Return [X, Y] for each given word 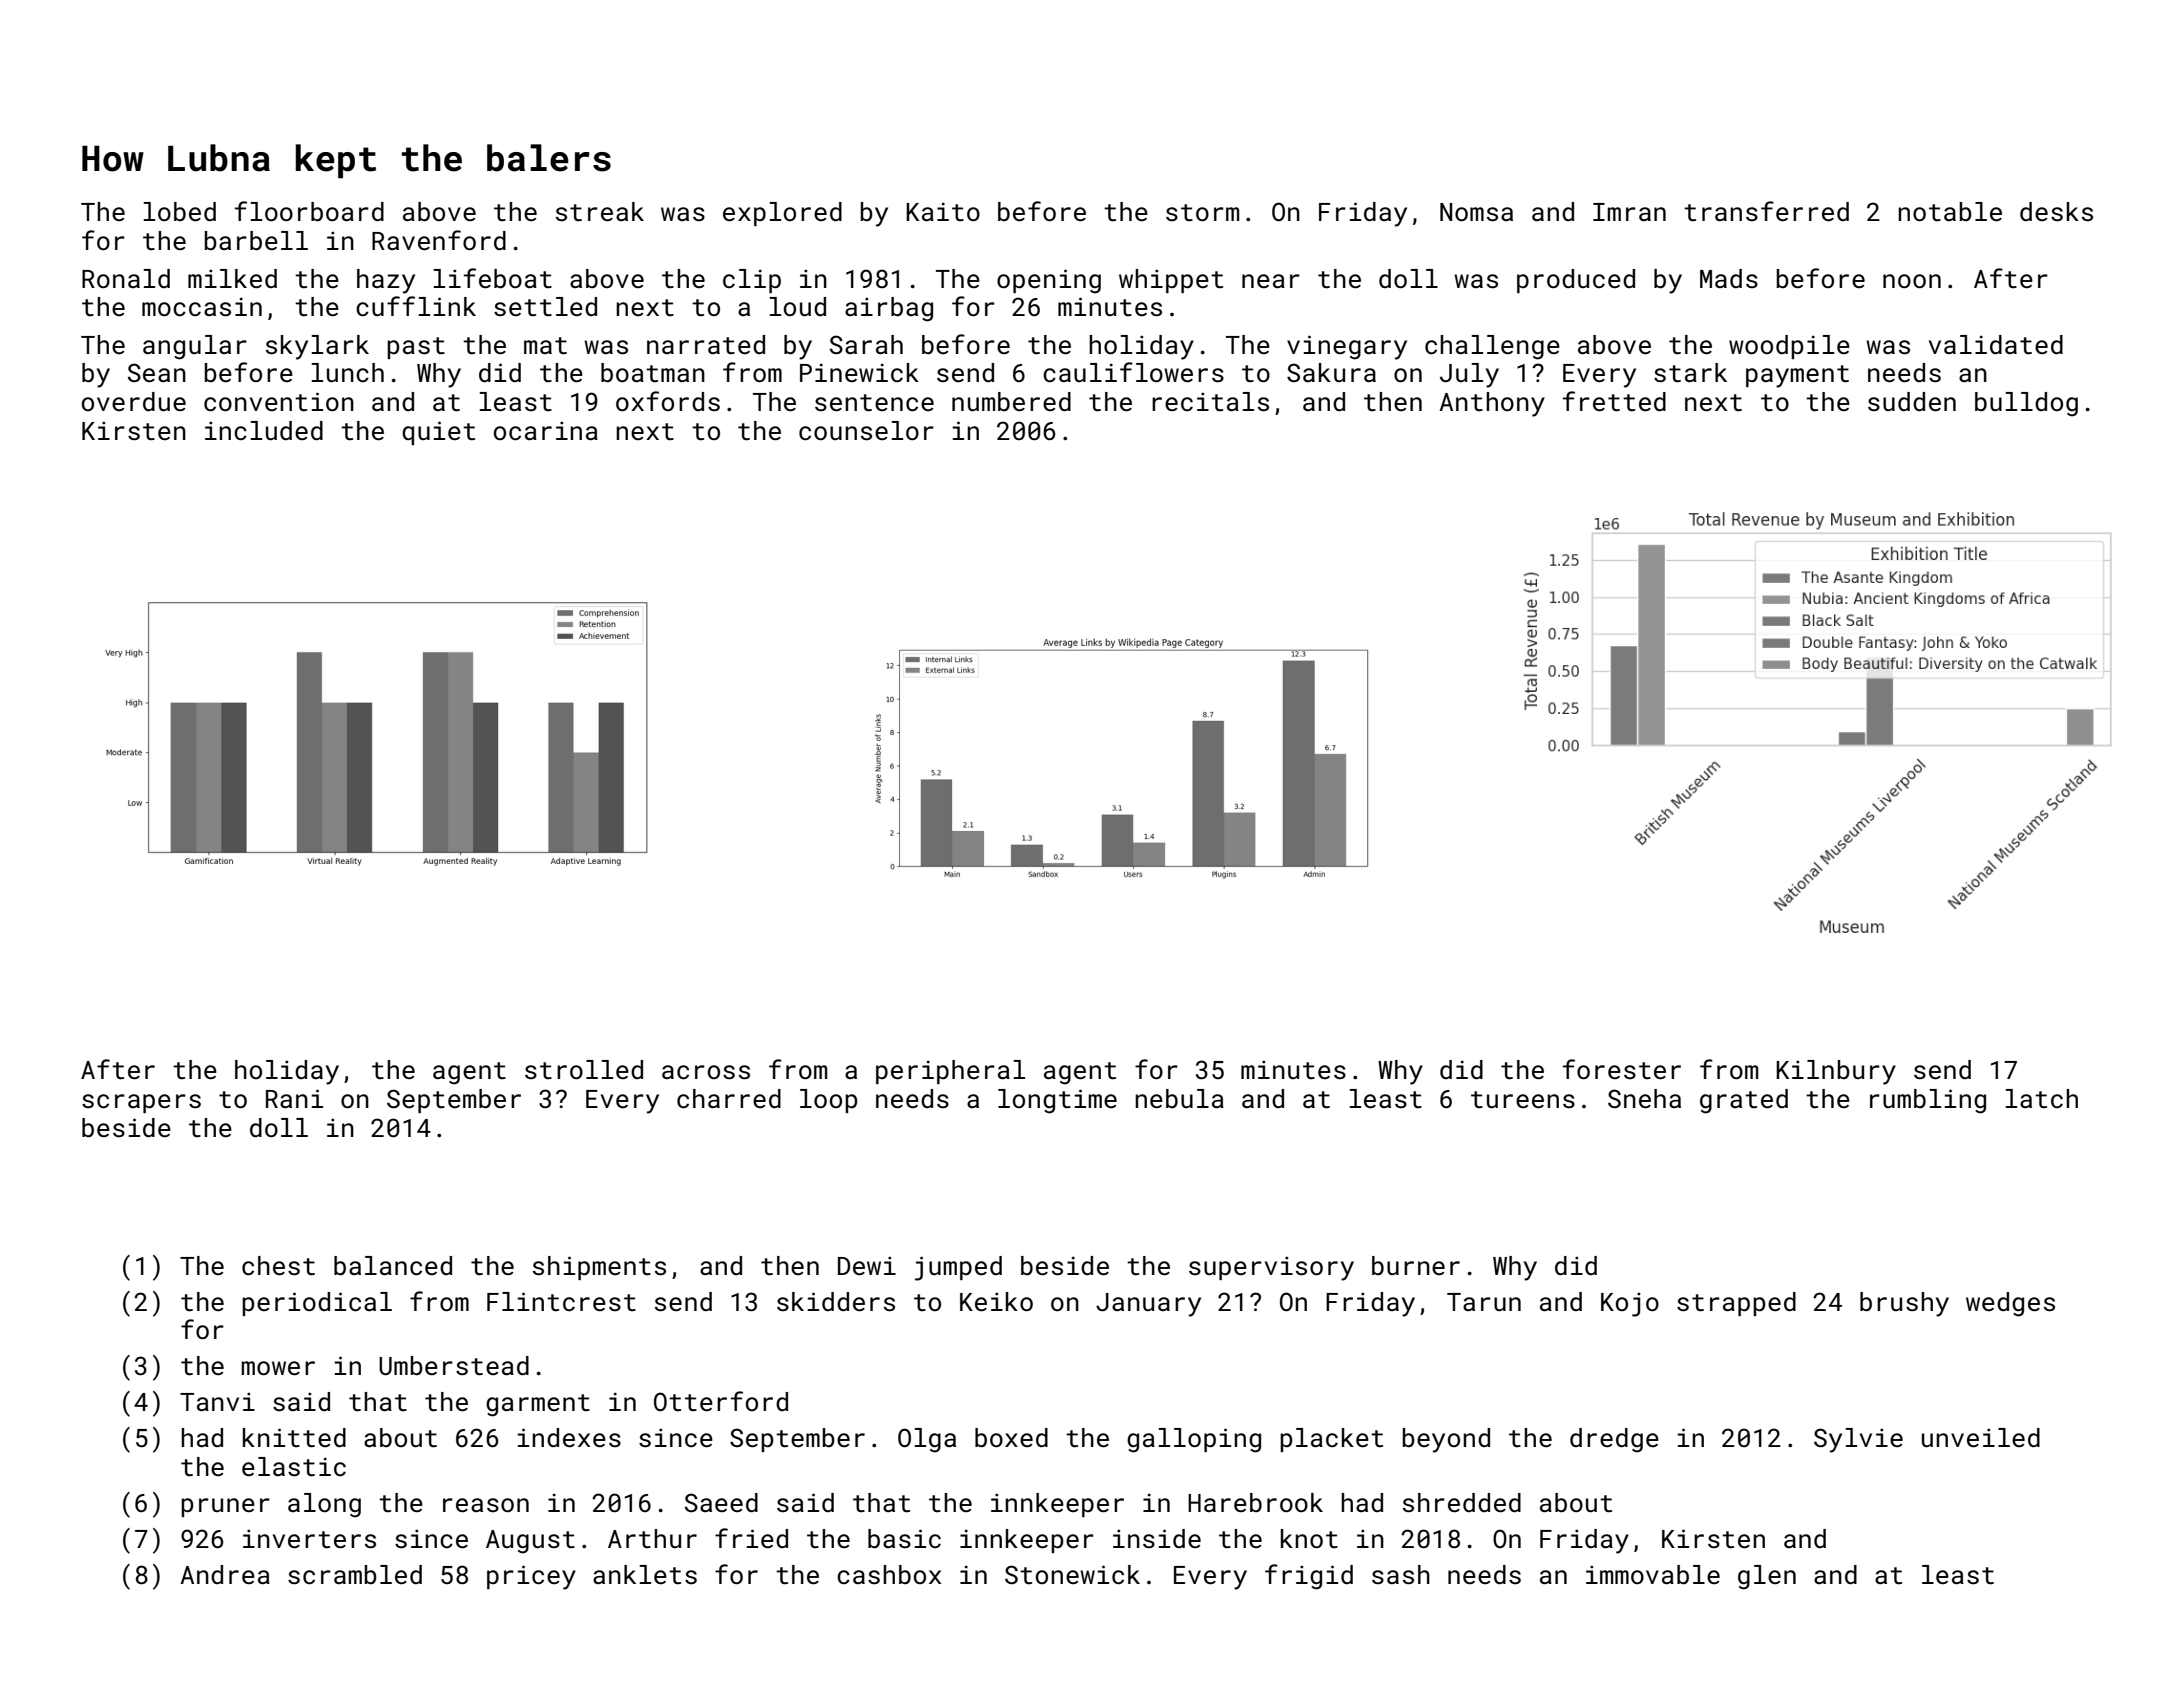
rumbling [1928, 1101]
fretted [1614, 401]
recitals [1210, 402]
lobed [180, 212]
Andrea [225, 1574]
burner [1416, 1266]
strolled [584, 1069]
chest [278, 1266]
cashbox [889, 1575]
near [1271, 281]
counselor [866, 431]
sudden [1912, 402]
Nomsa [1476, 212]
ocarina [546, 431]
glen [1767, 1577]
